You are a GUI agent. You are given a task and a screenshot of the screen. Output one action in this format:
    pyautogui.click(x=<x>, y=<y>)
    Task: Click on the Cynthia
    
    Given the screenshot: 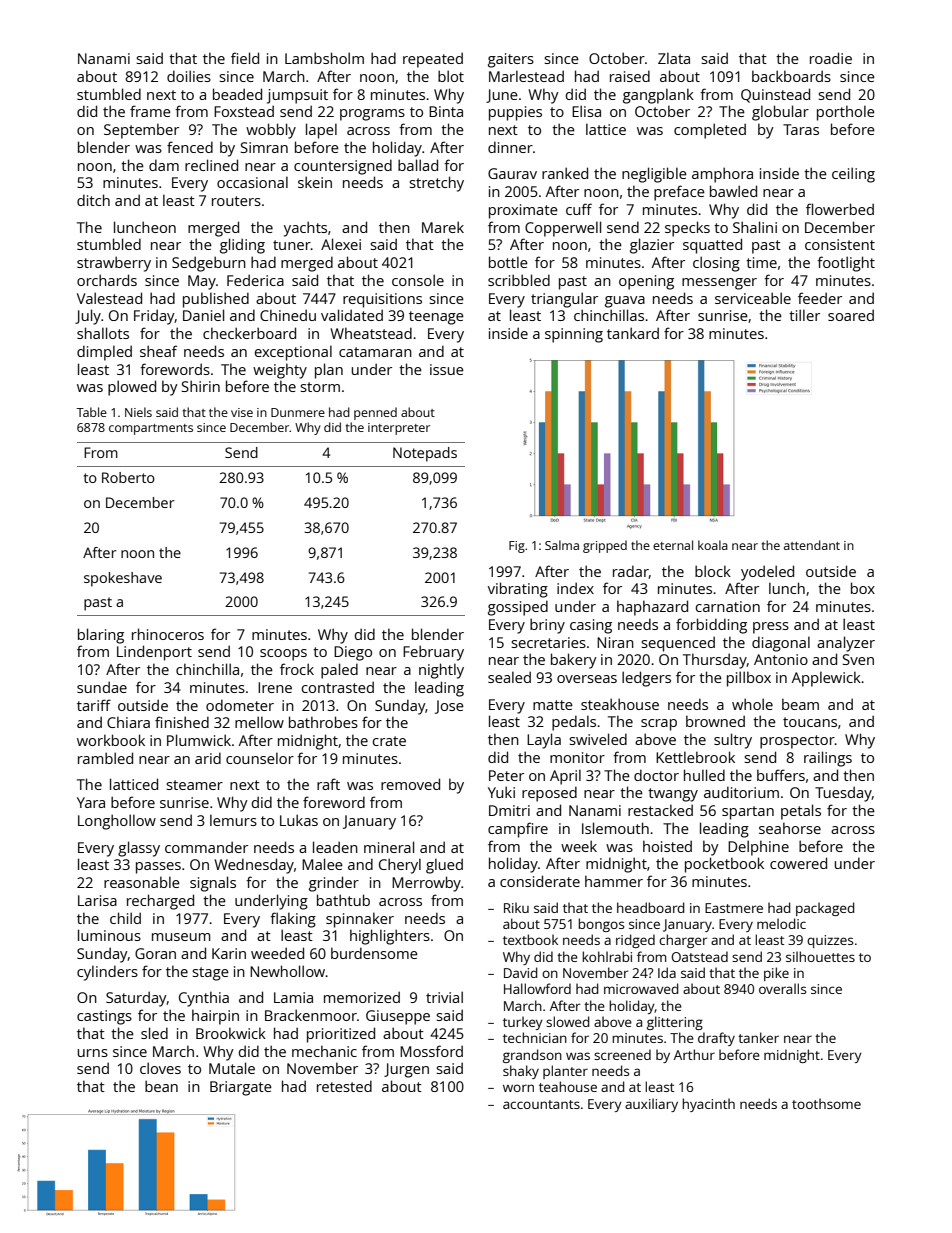 What is the action you would take?
    pyautogui.click(x=204, y=999)
